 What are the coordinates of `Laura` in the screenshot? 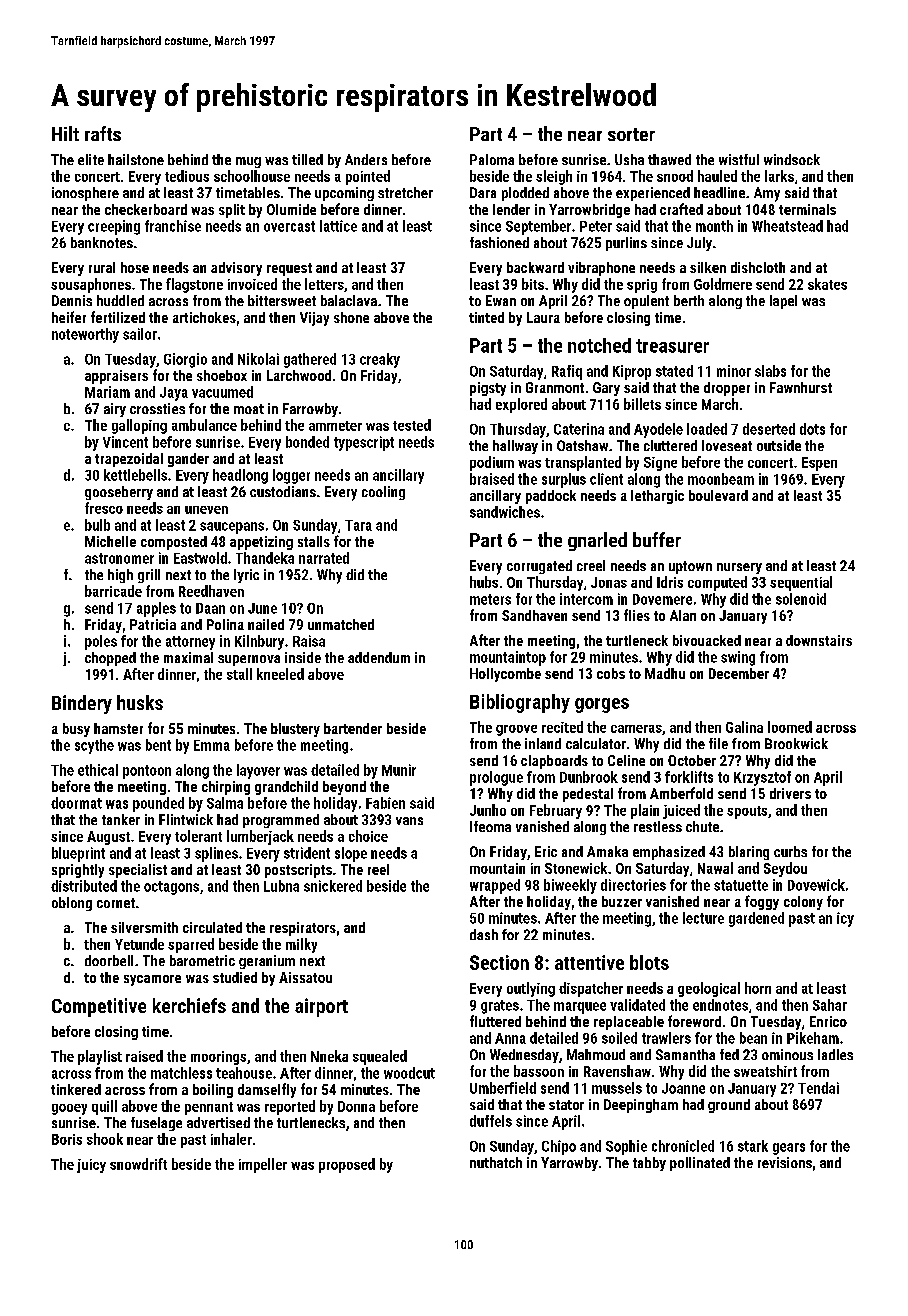 It's located at (543, 317).
